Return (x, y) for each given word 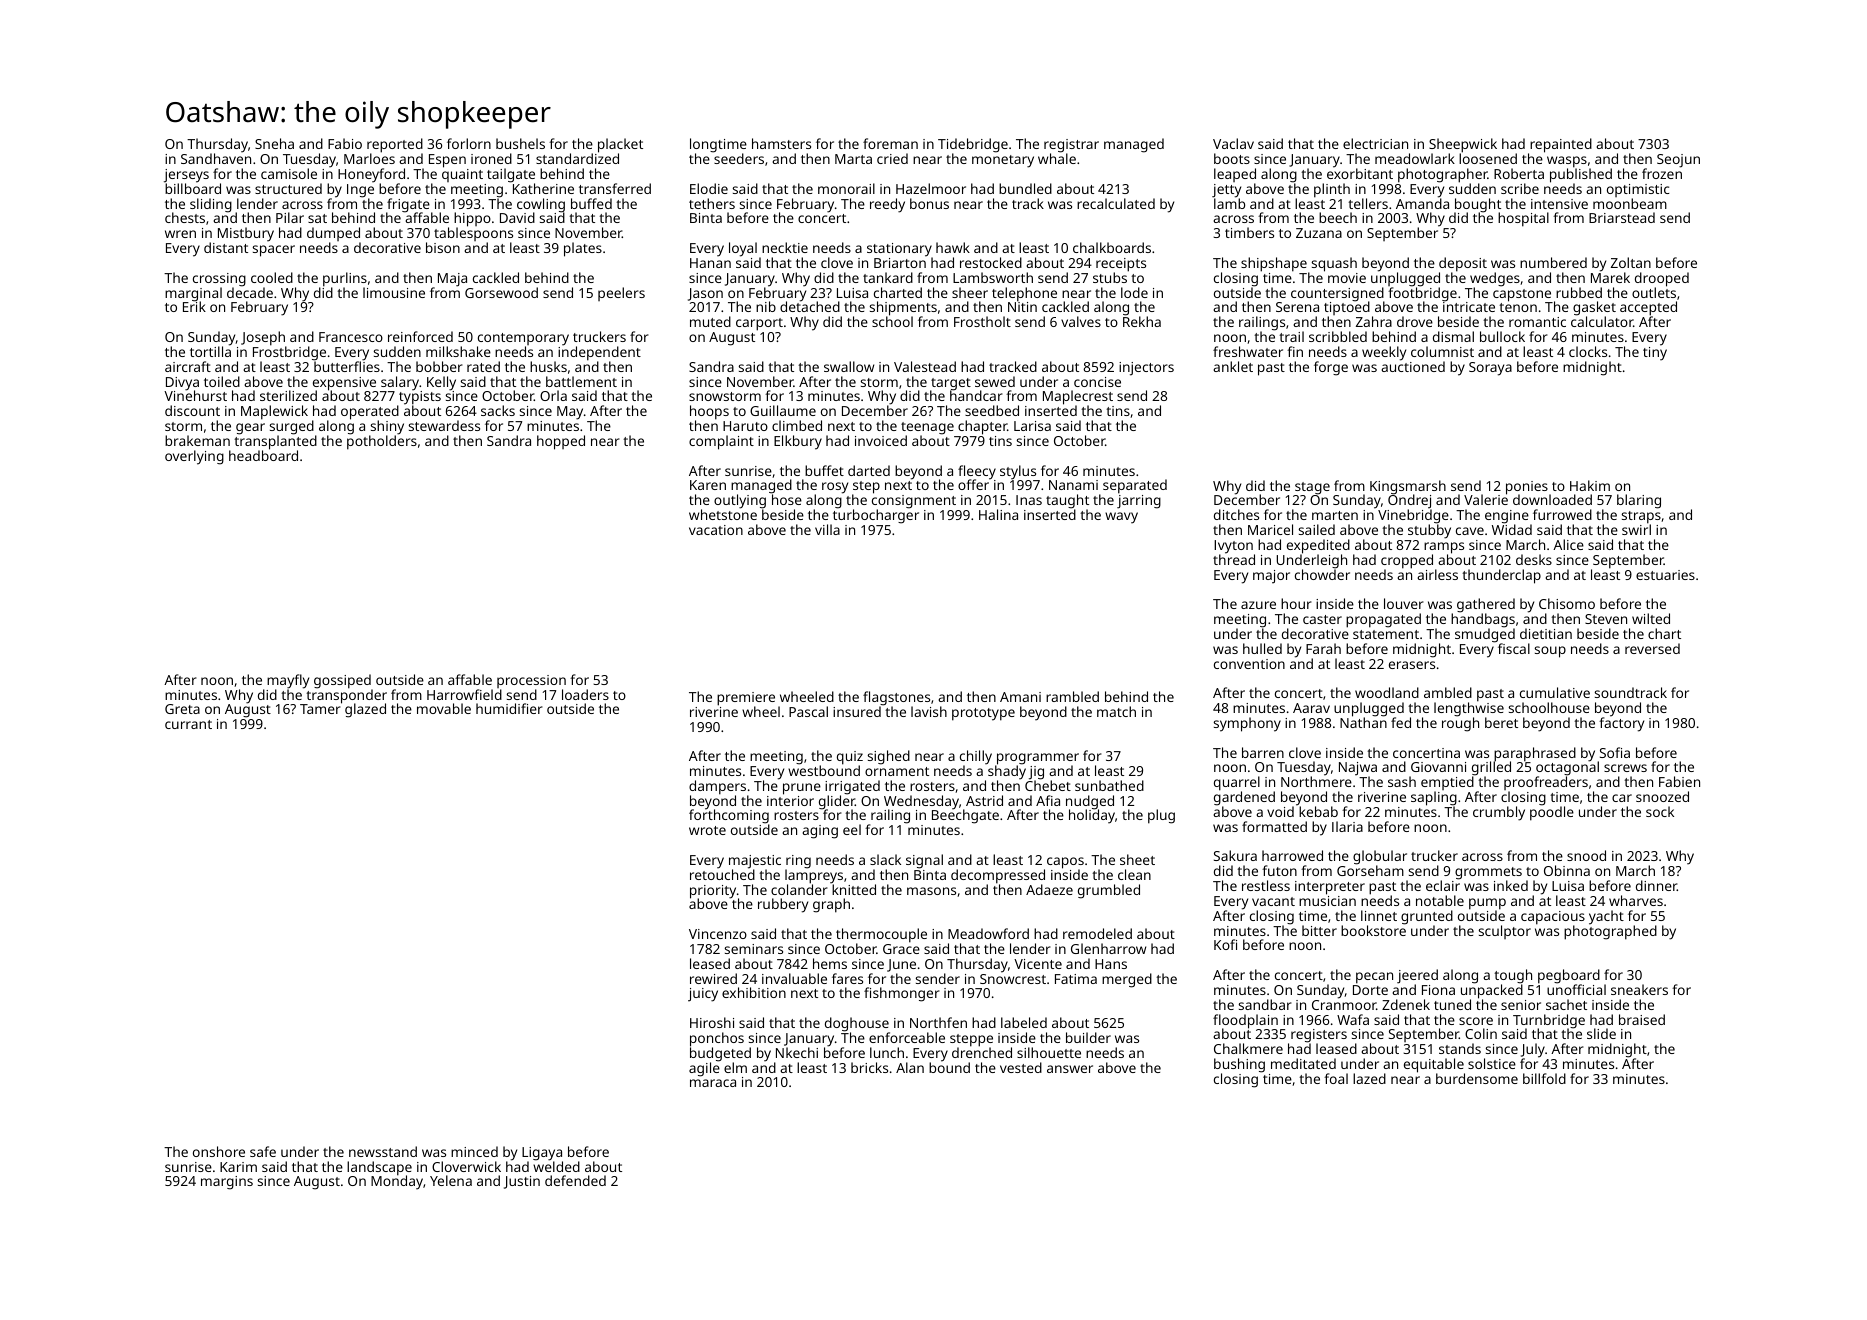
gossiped (342, 681)
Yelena (451, 1180)
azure (1258, 605)
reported (395, 146)
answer (1070, 1069)
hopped (561, 442)
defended (575, 1180)
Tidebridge (973, 146)
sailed (1317, 529)
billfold (1544, 1078)
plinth (1332, 190)
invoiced (881, 440)
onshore (219, 1151)
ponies (1528, 488)
